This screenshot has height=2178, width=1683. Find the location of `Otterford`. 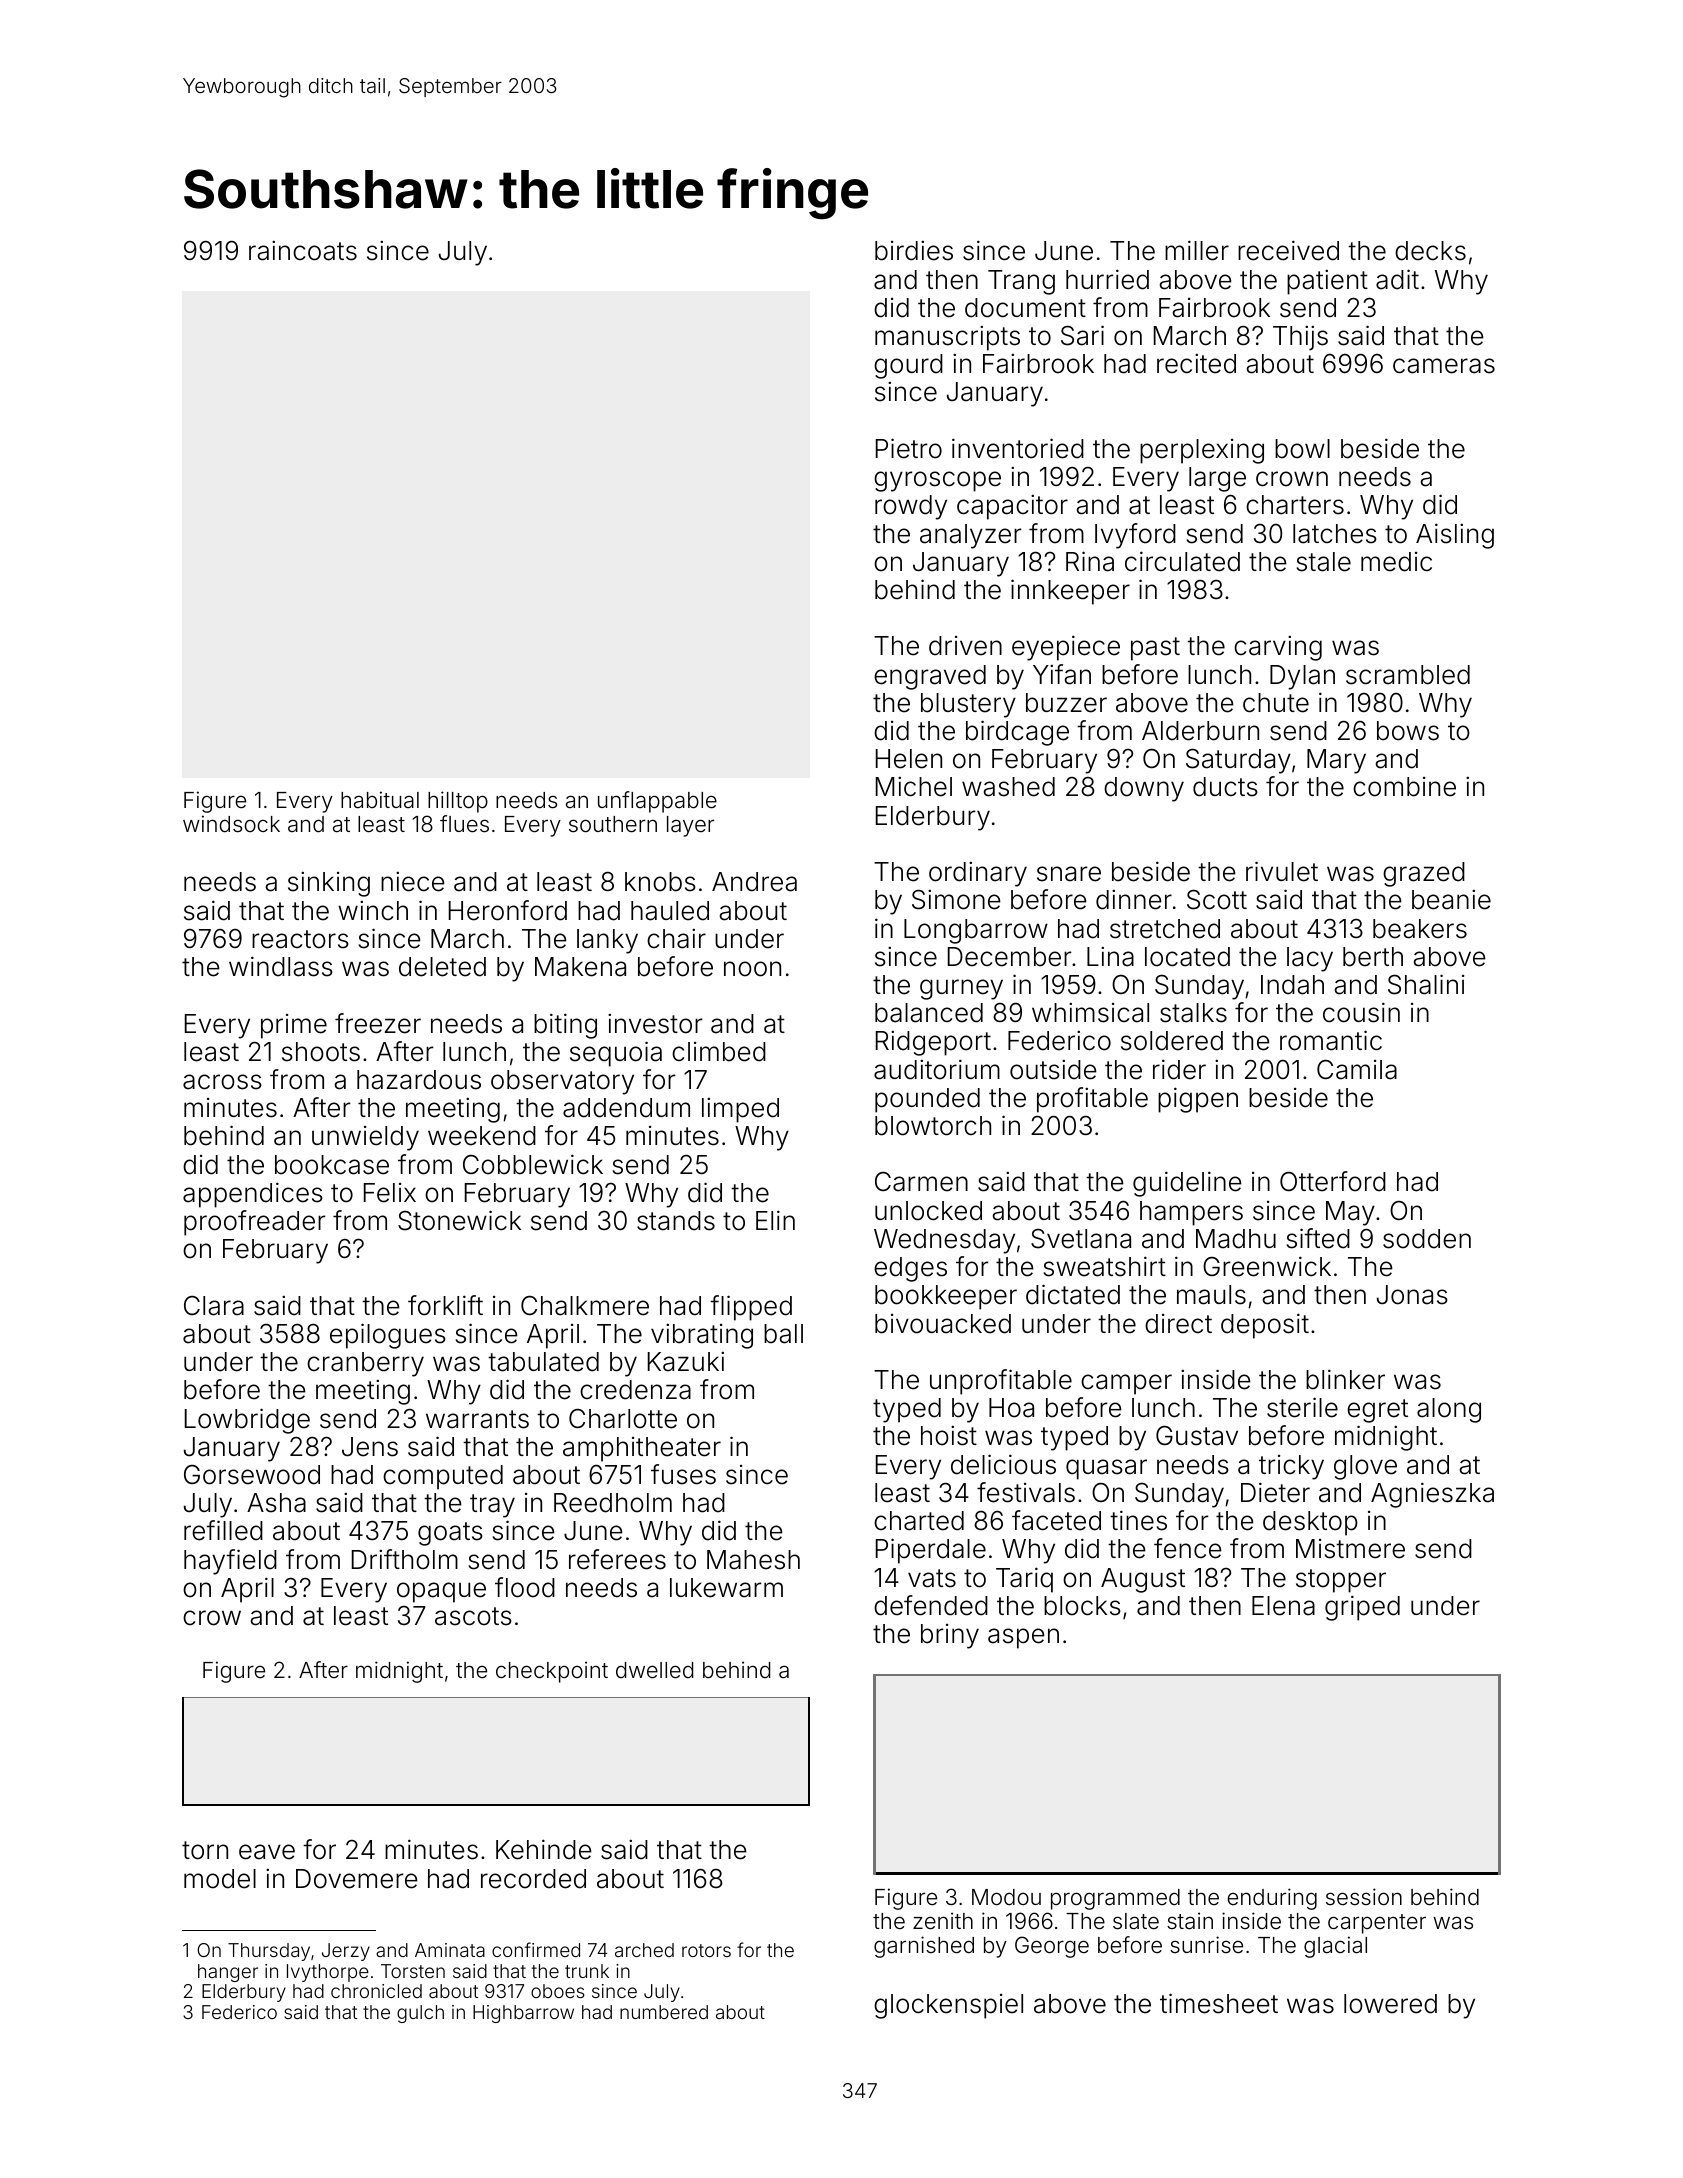

Otterford is located at coordinates (1333, 1181).
